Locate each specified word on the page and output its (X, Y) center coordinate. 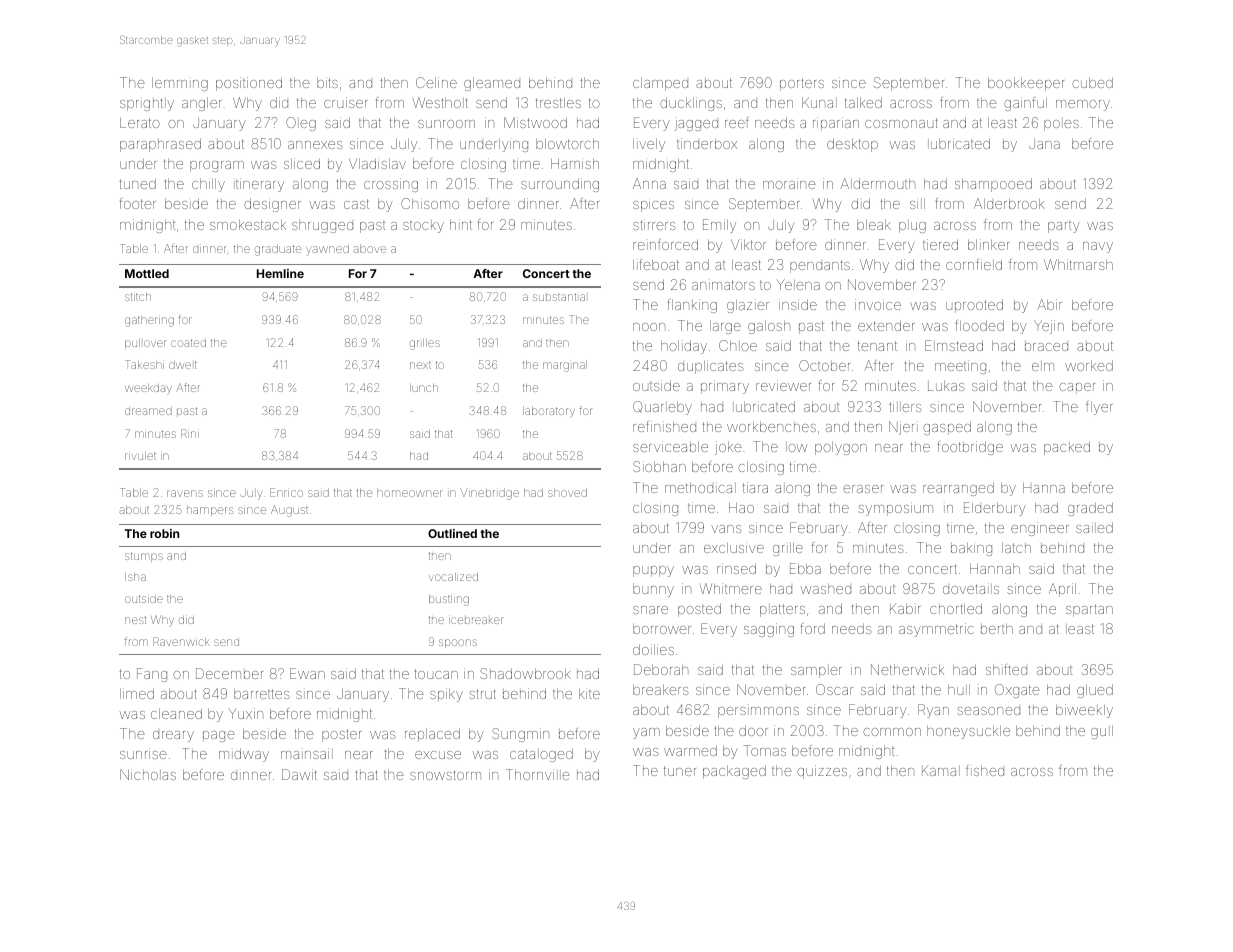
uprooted (974, 306)
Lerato (140, 123)
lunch (424, 388)
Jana (1044, 144)
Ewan (307, 673)
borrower (662, 629)
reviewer (783, 385)
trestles (558, 103)
